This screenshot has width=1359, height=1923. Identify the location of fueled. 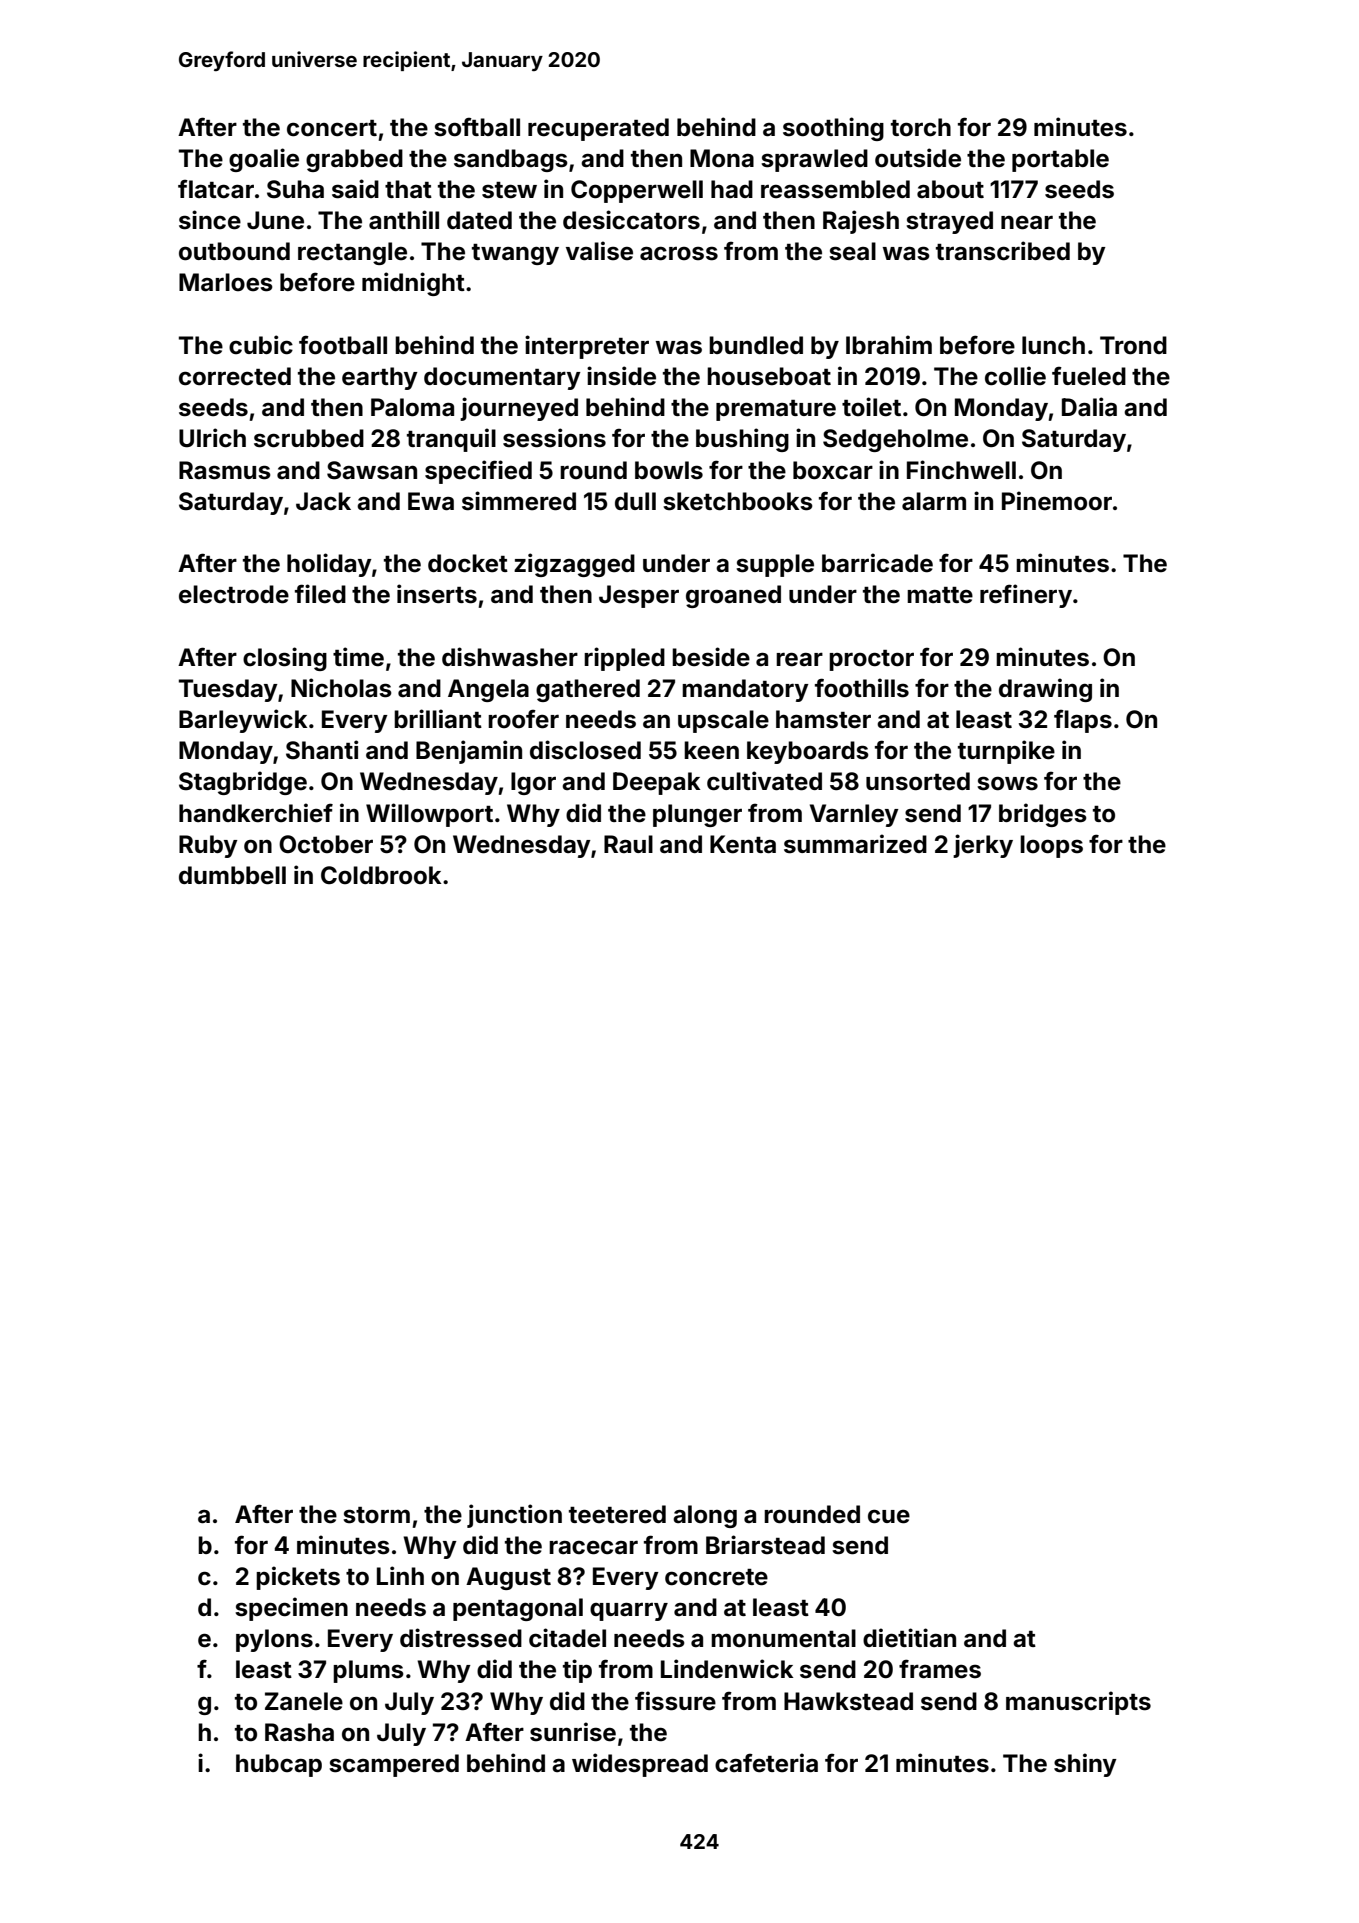
(1089, 376).
